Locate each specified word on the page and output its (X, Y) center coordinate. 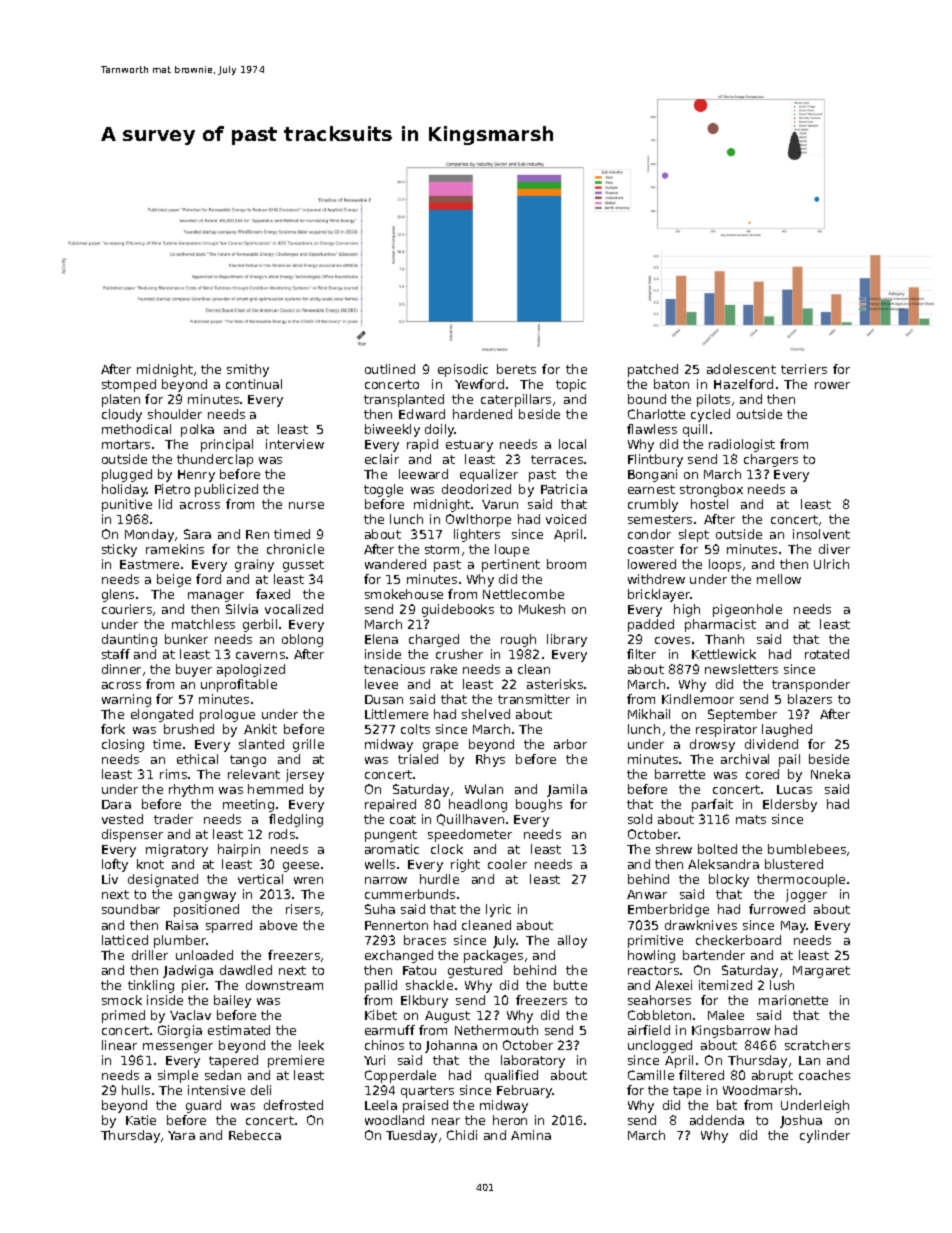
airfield (649, 1030)
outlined (390, 369)
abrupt (772, 1076)
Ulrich (831, 564)
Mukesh (542, 609)
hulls (136, 1090)
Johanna (451, 1046)
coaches (824, 1075)
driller (150, 955)
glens (118, 595)
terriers (804, 369)
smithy (248, 370)
